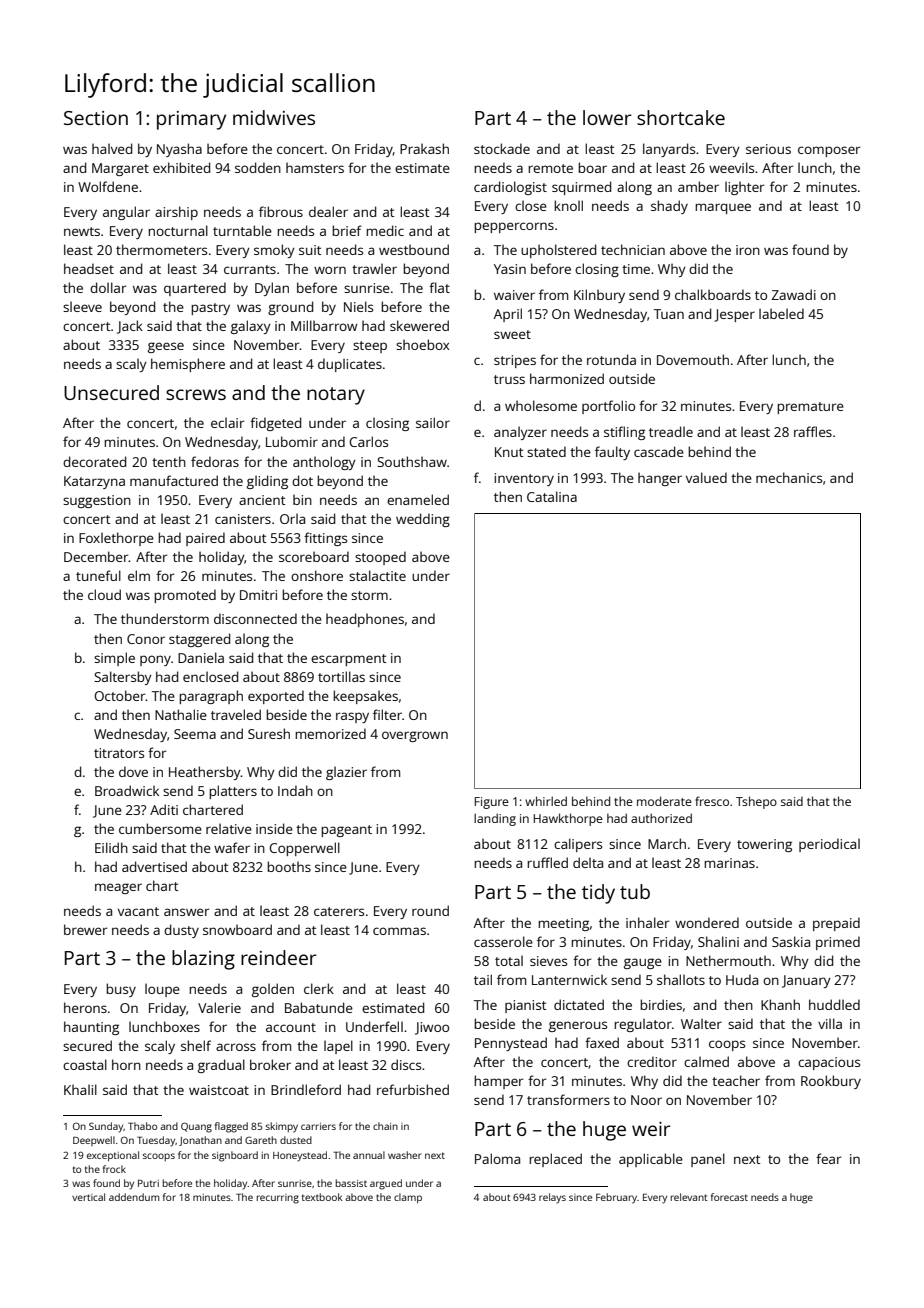  What do you see at coordinates (712, 801) in the screenshot?
I see `fresco` at bounding box center [712, 801].
